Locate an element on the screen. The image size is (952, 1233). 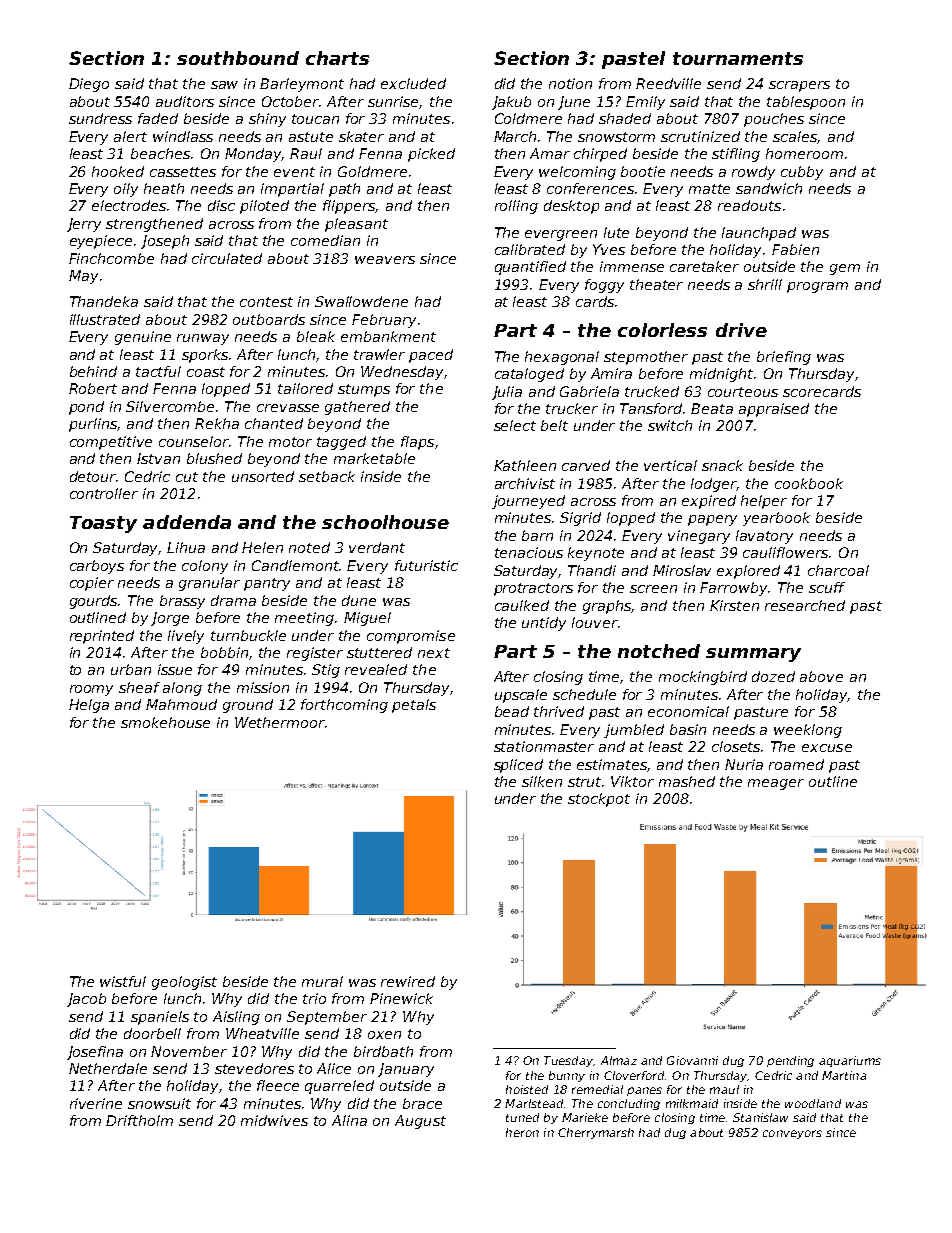
calibrated is located at coordinates (530, 249).
